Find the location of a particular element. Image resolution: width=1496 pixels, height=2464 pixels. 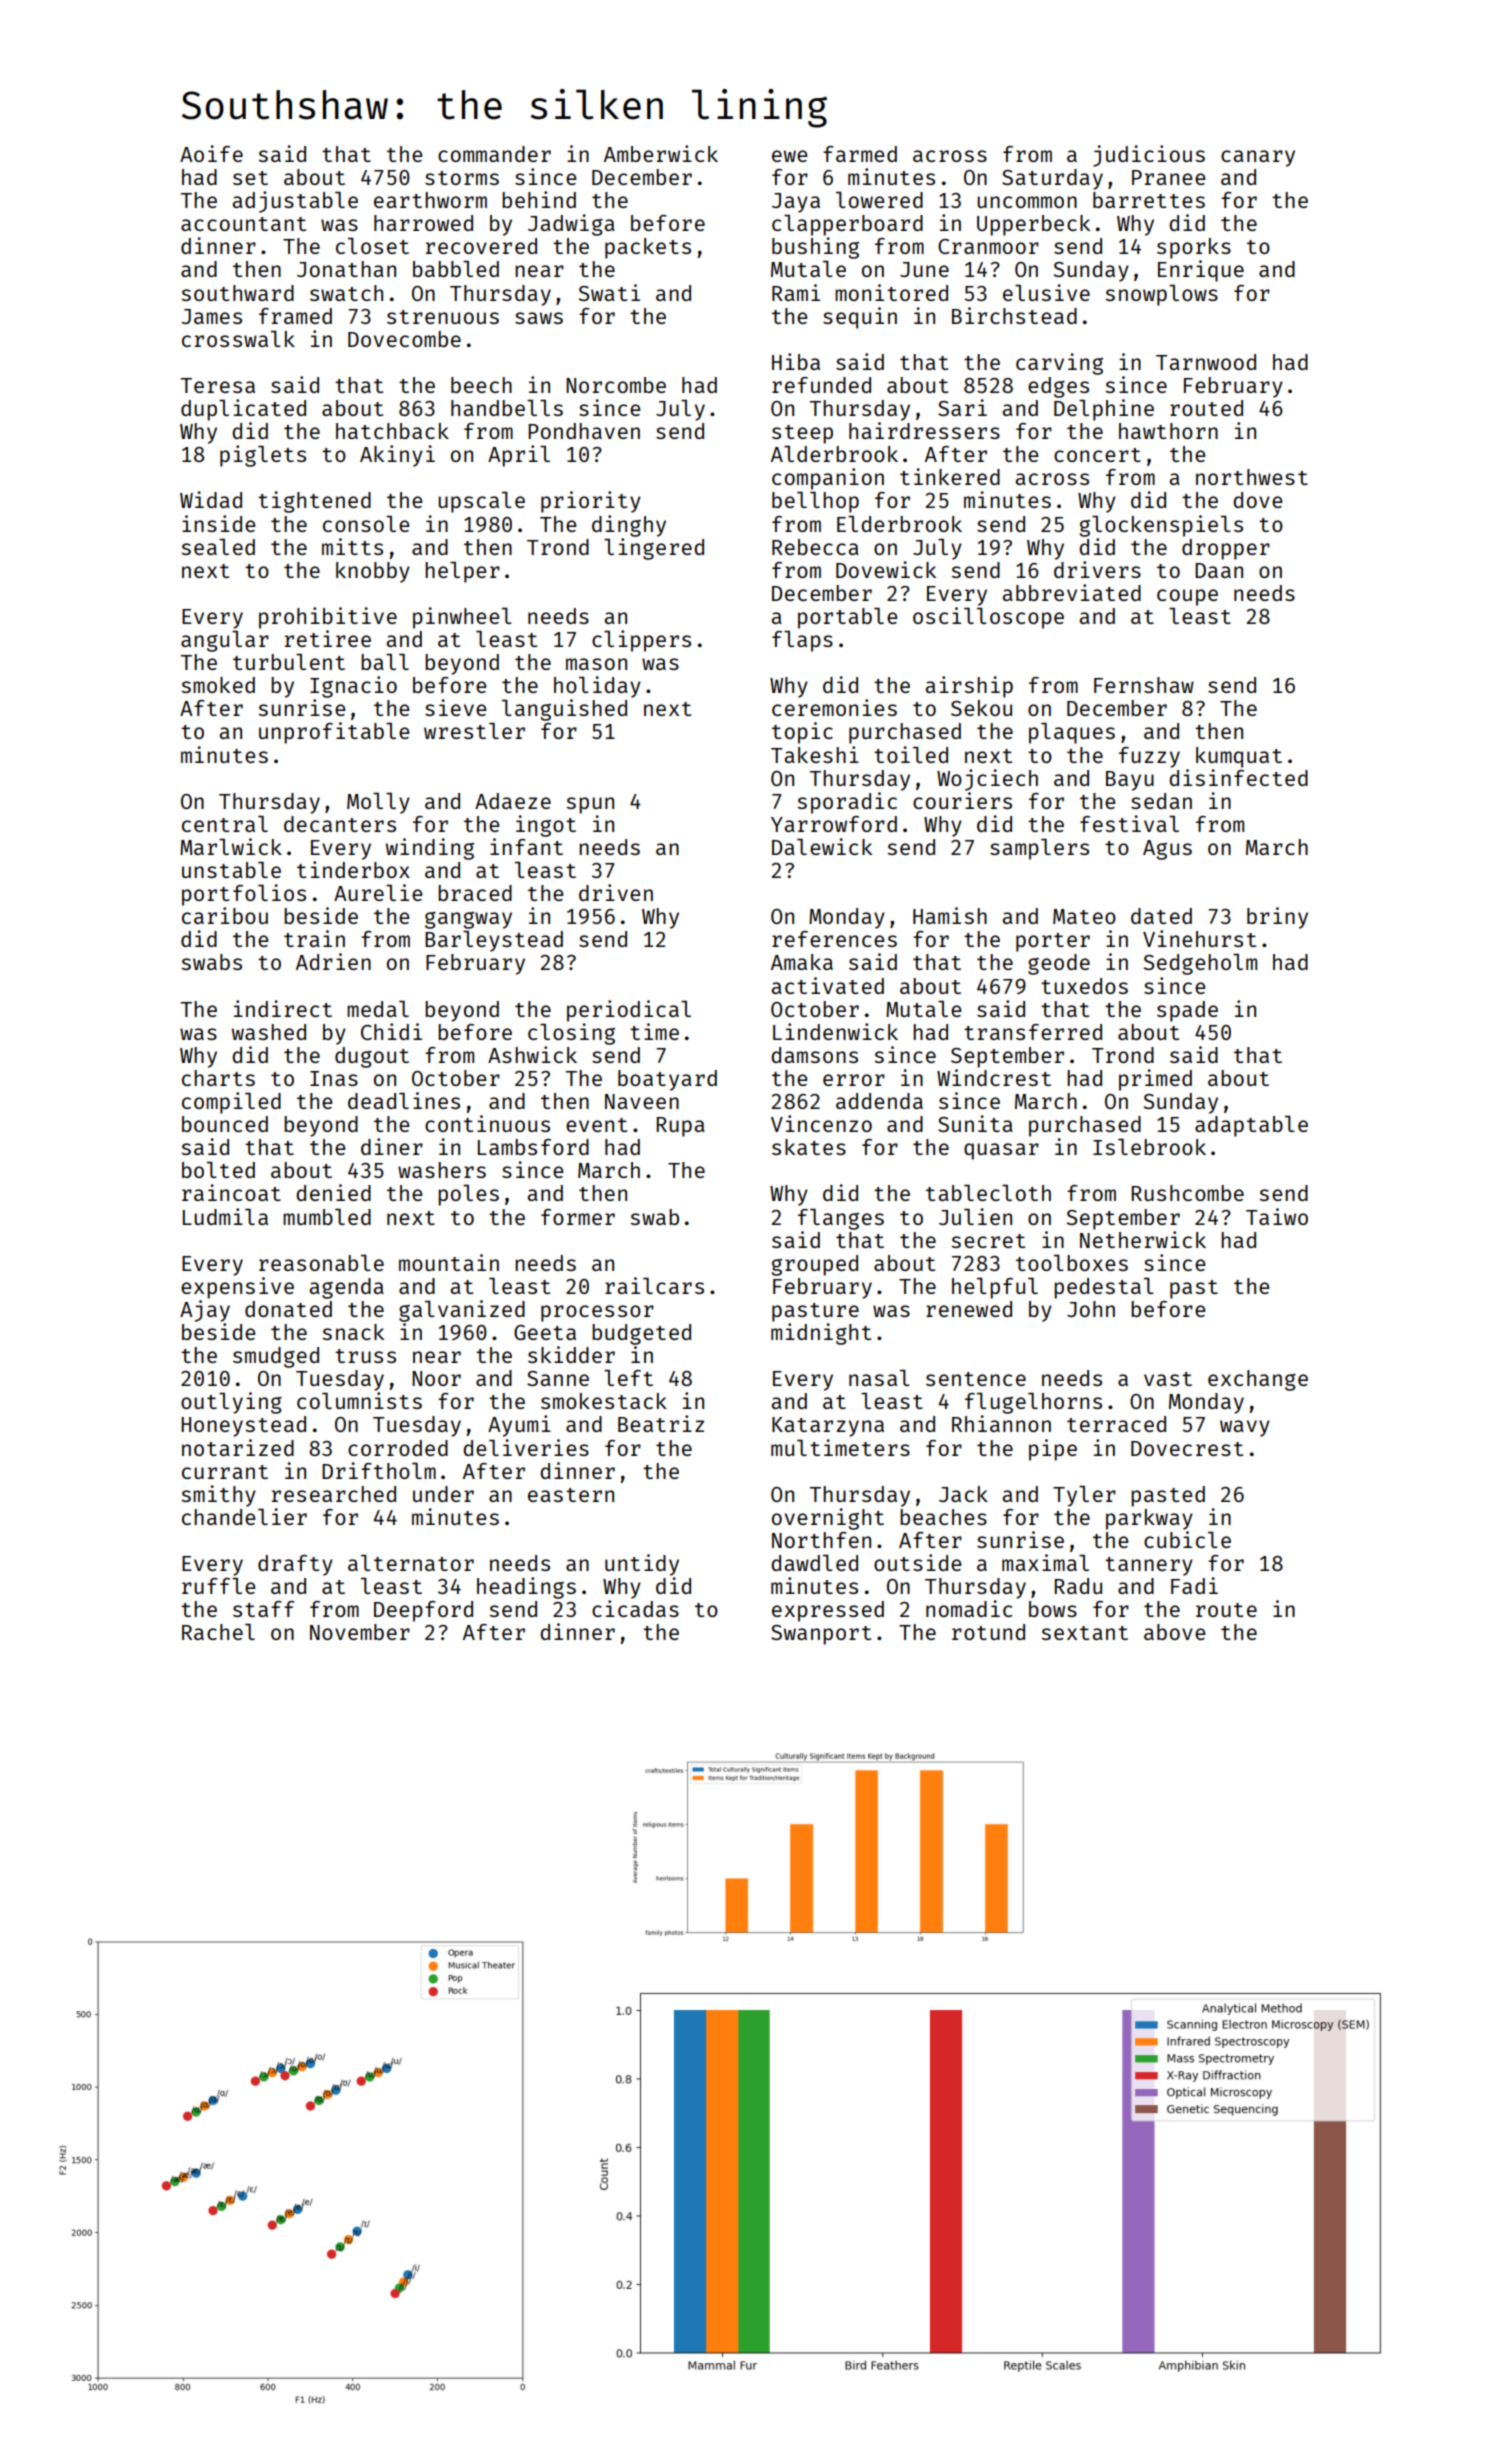

toiled is located at coordinates (911, 754).
